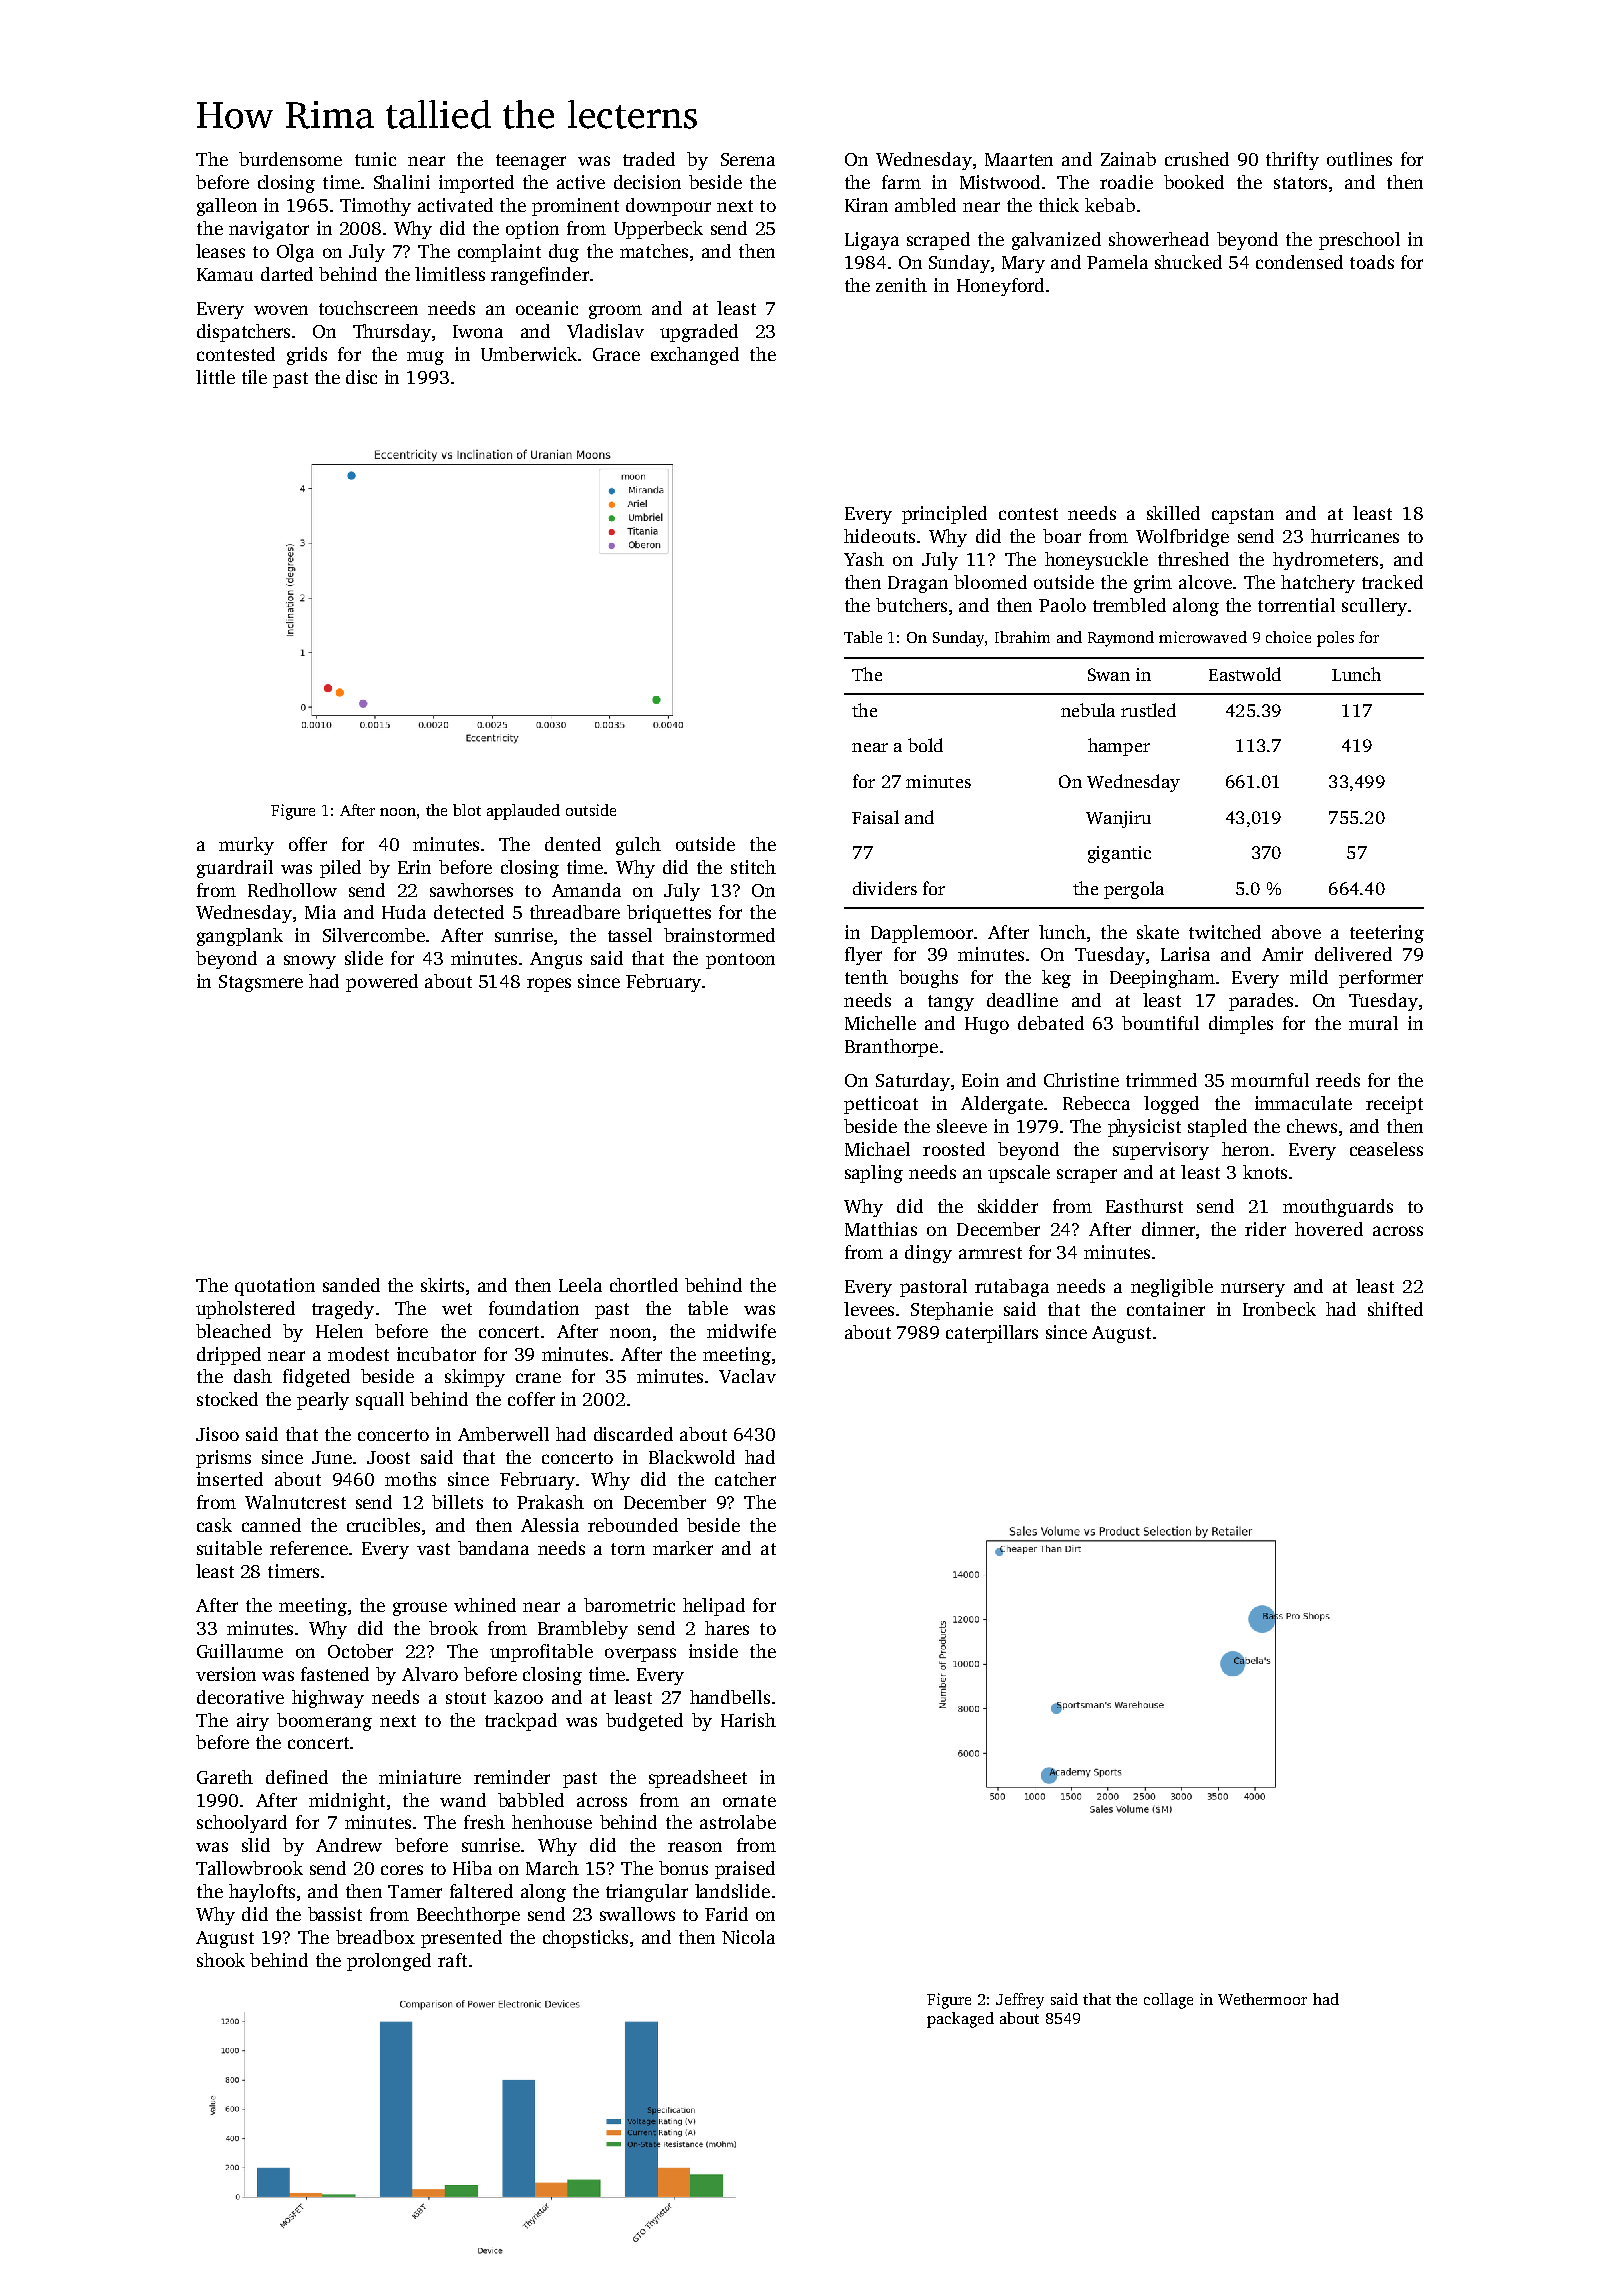 This screenshot has width=1620, height=2292. Describe the element at coordinates (534, 1308) in the screenshot. I see `foundation` at that location.
